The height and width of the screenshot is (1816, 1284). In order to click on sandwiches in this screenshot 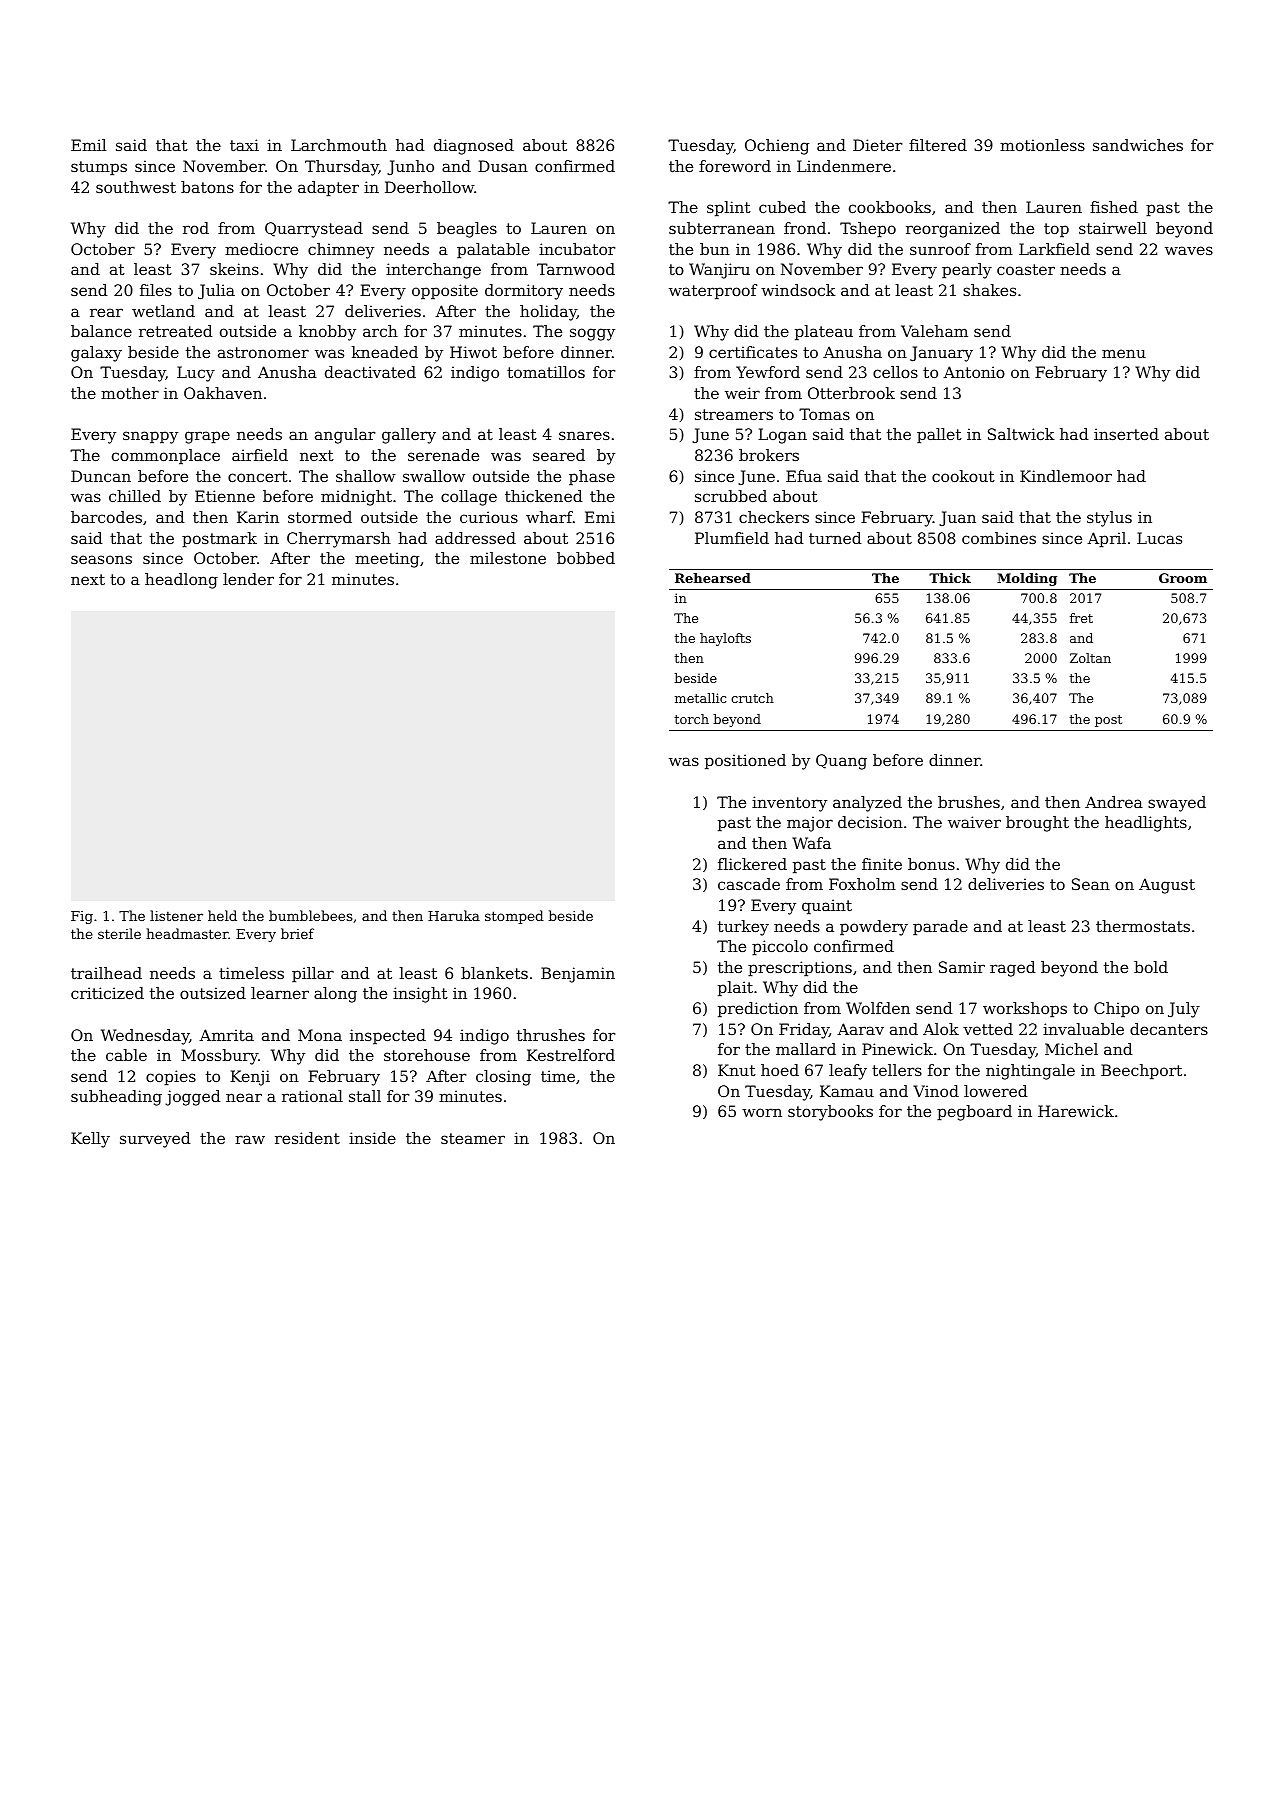, I will do `click(1138, 145)`.
